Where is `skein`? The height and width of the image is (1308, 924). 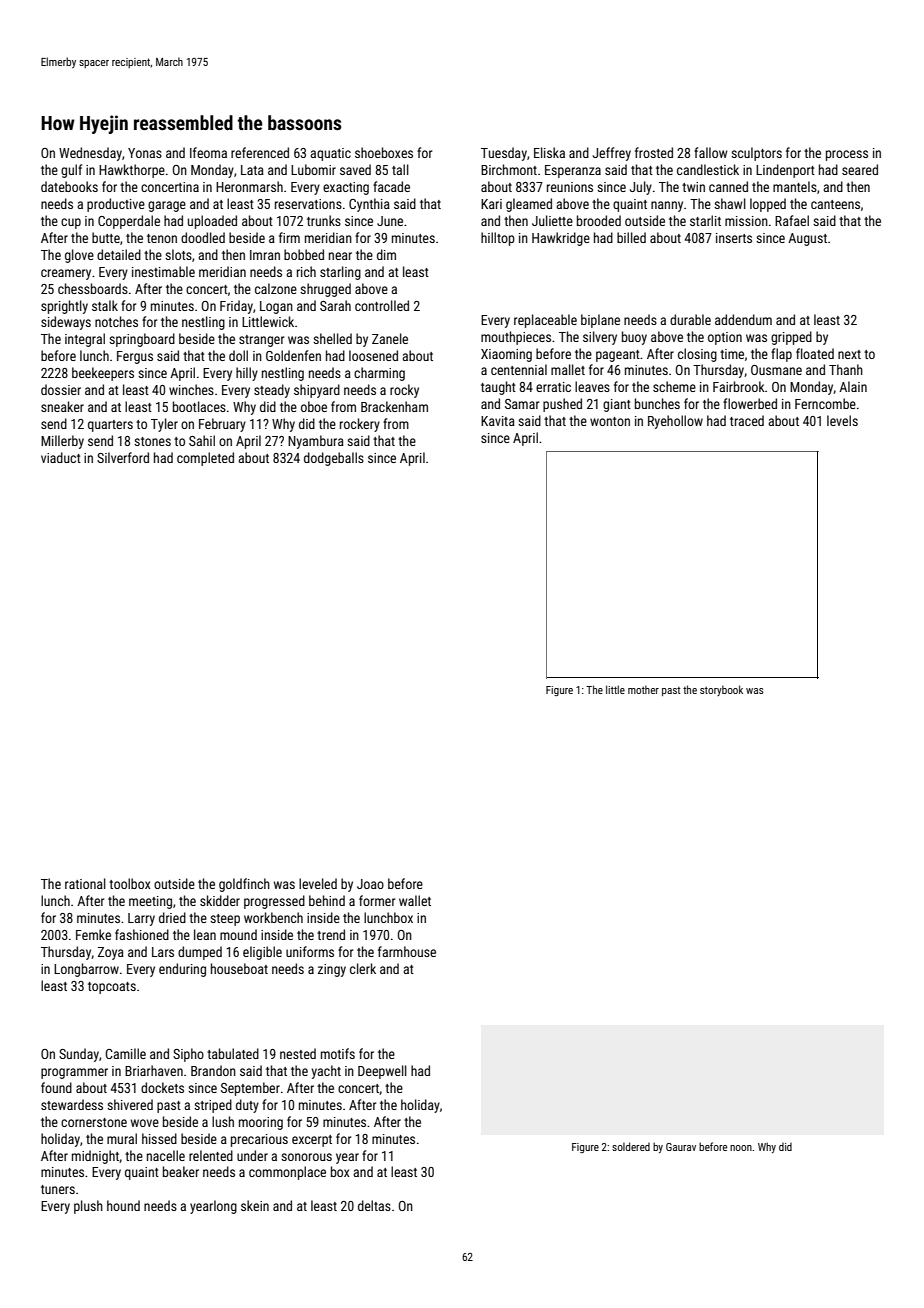 skein is located at coordinates (255, 1205).
